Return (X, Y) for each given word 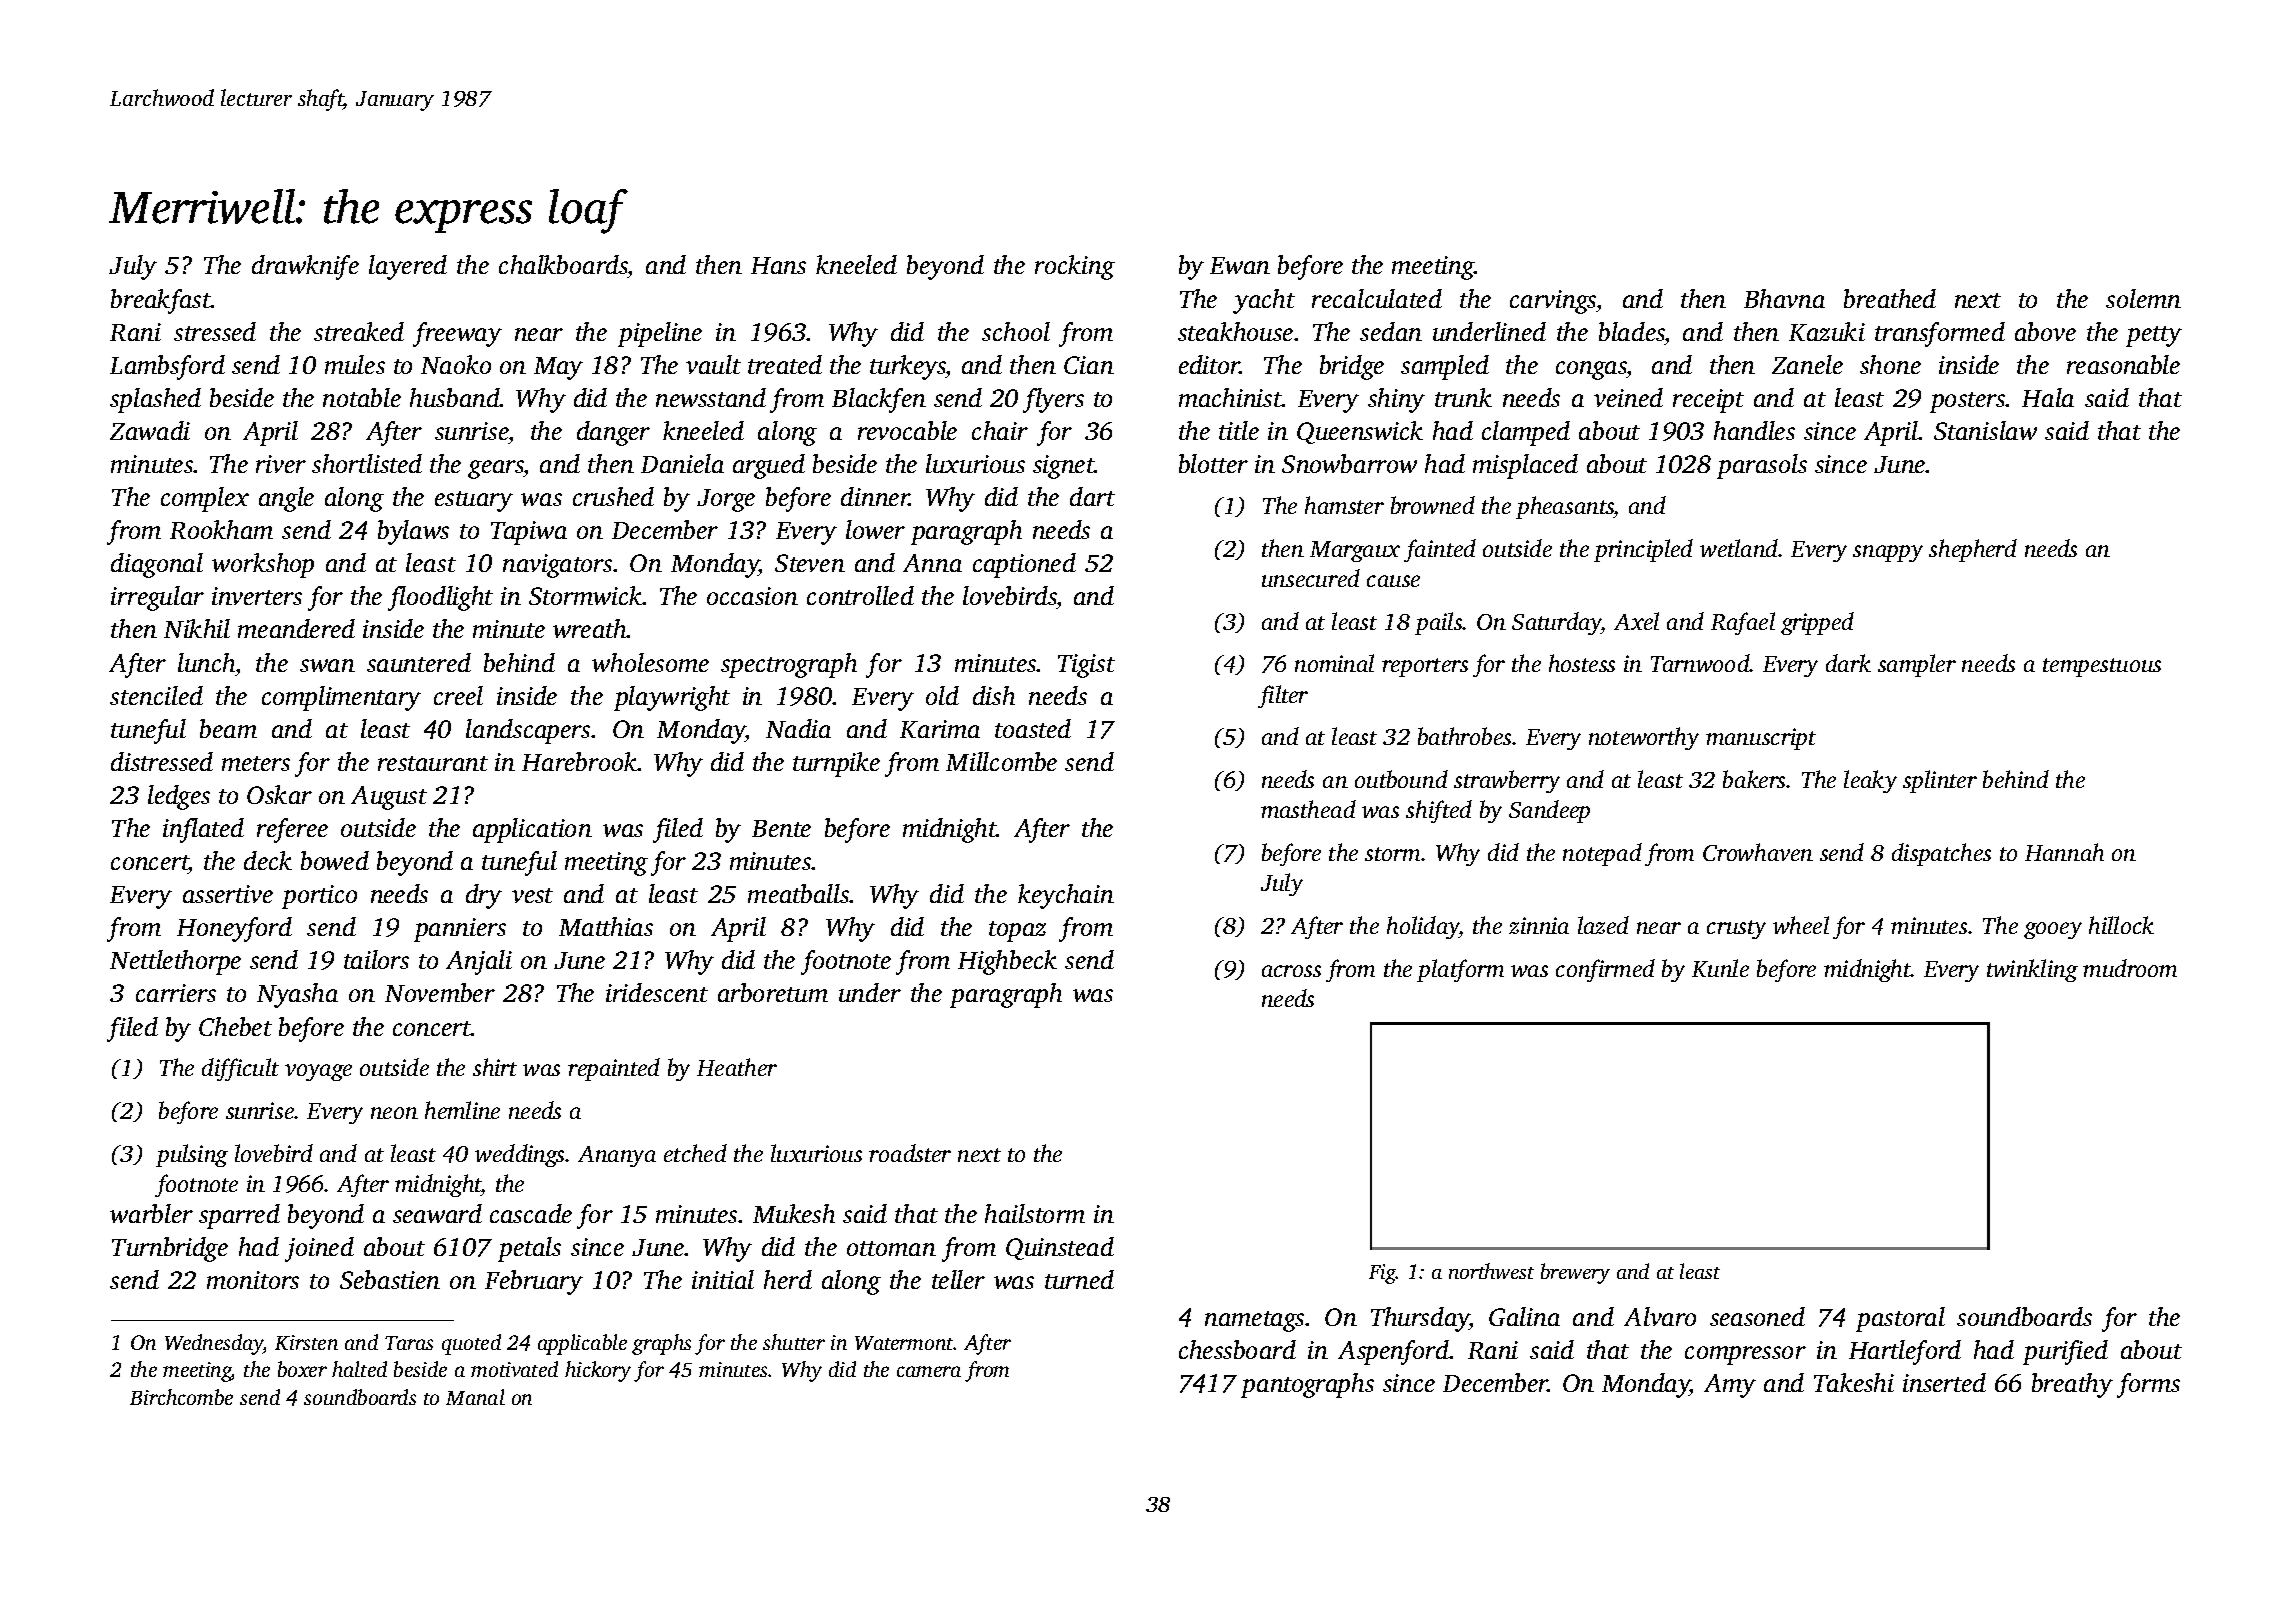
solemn (2143, 298)
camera (929, 1371)
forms (2148, 1385)
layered (408, 267)
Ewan (1240, 265)
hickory (598, 1371)
